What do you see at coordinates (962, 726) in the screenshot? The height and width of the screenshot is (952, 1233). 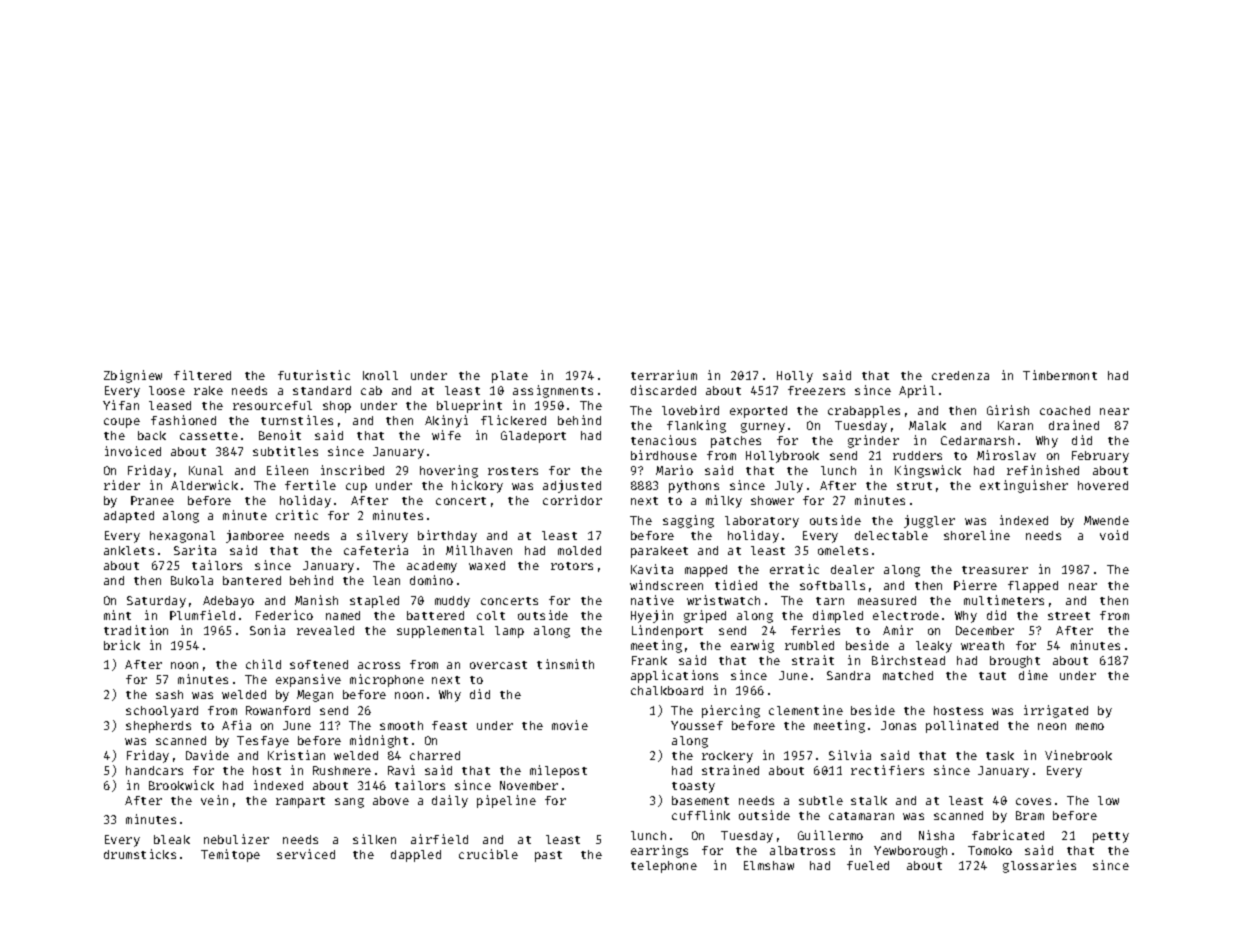 I see `pollinated` at bounding box center [962, 726].
